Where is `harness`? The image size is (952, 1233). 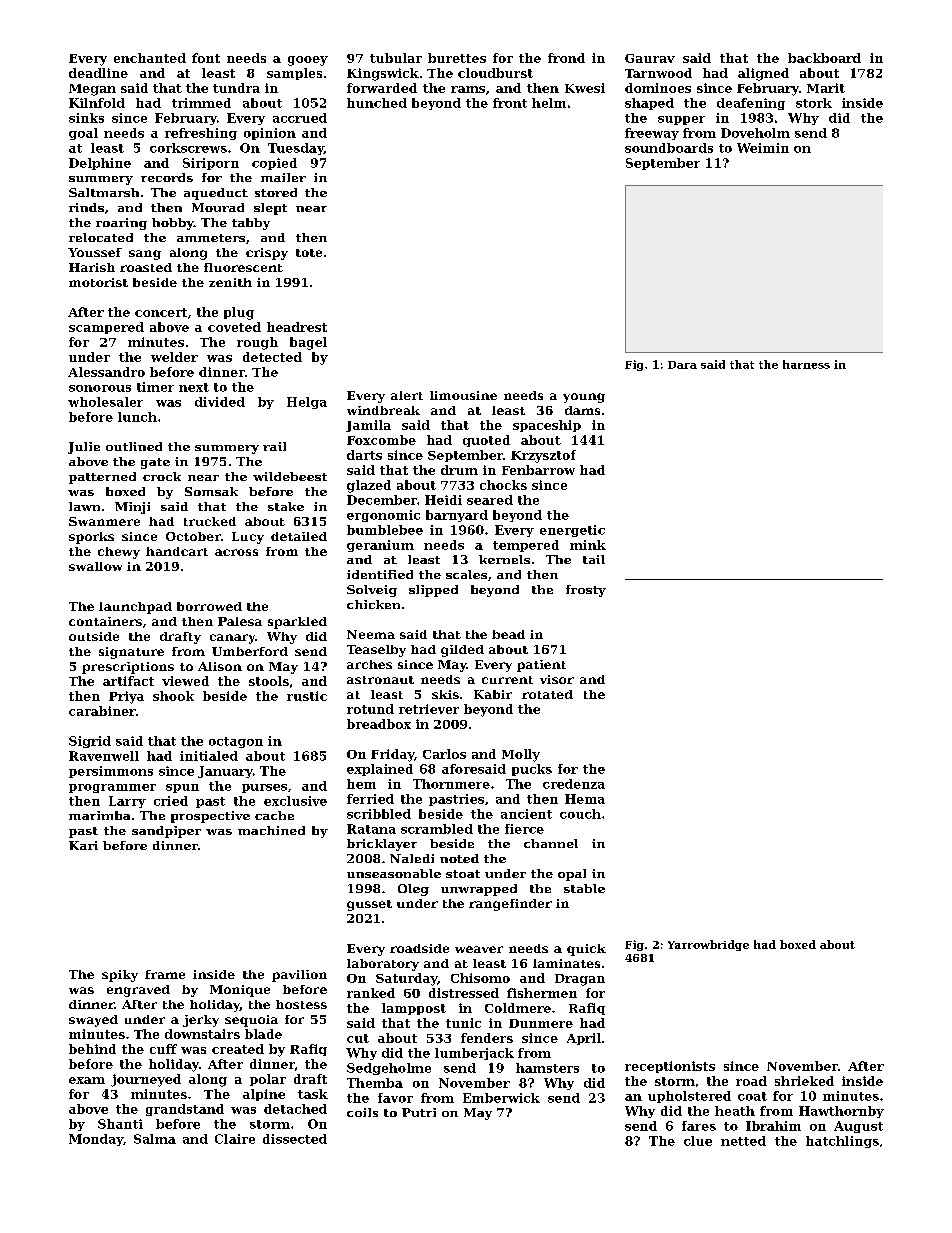 harness is located at coordinates (806, 364).
